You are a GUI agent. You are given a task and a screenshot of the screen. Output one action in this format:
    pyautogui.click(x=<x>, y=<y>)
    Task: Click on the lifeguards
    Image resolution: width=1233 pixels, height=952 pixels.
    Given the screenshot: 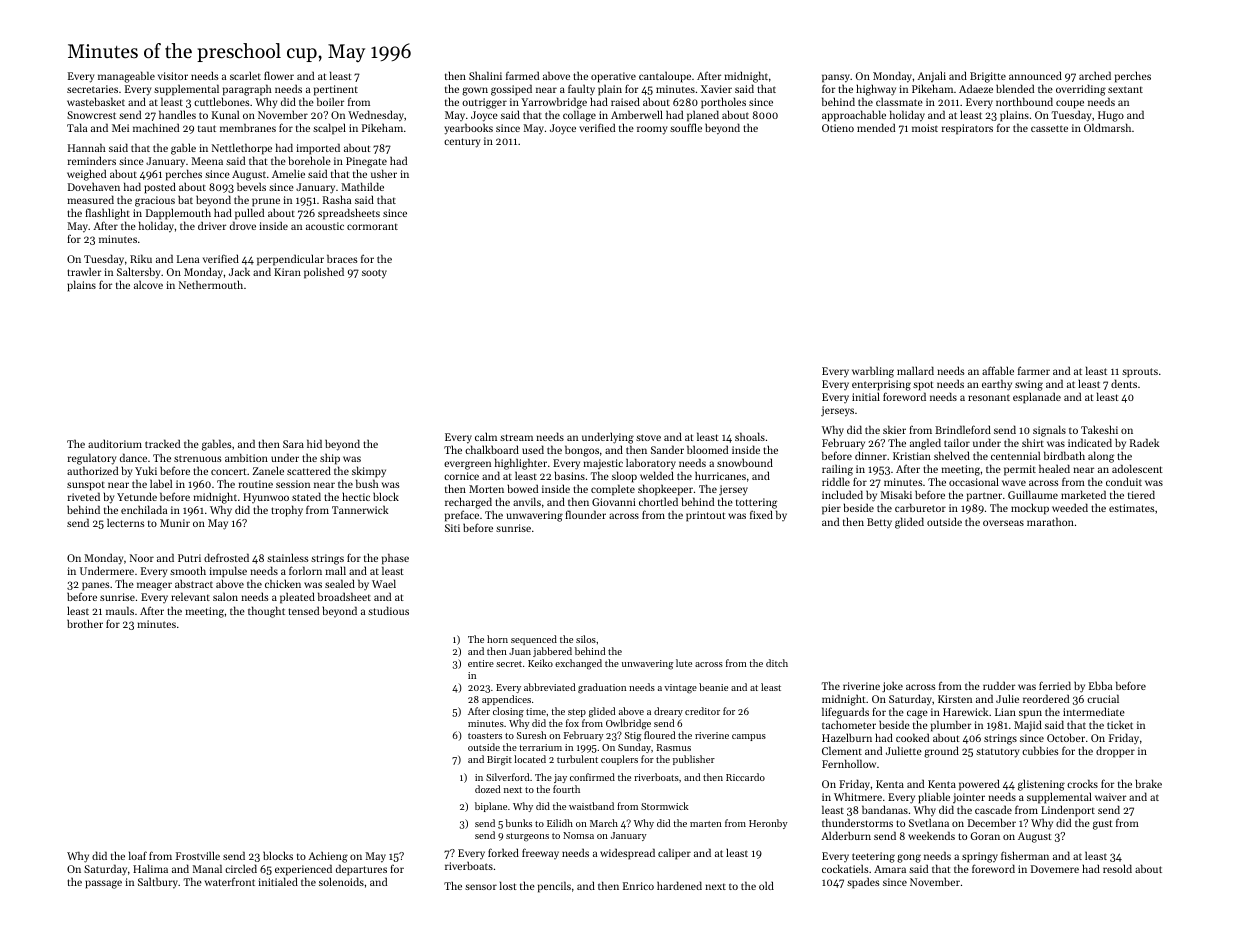 What is the action you would take?
    pyautogui.click(x=845, y=713)
